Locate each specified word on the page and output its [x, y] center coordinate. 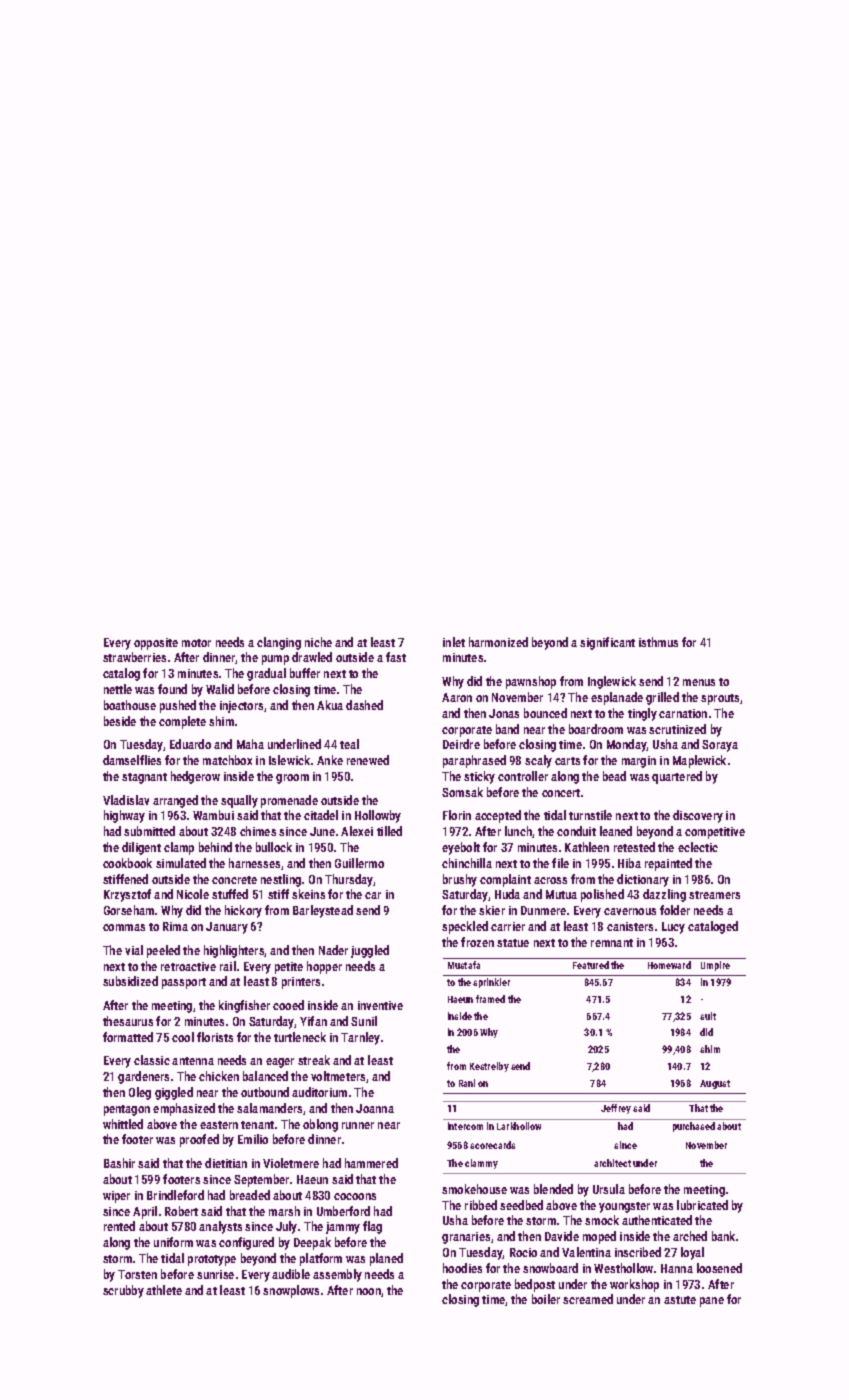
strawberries [134, 657]
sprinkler [491, 983]
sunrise [215, 1274]
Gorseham [129, 910]
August [715, 1084]
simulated [181, 863]
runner [358, 1125]
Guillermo [359, 863]
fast [396, 657]
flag [372, 1227]
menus [699, 682]
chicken [219, 1076]
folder [675, 910]
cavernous [630, 911]
